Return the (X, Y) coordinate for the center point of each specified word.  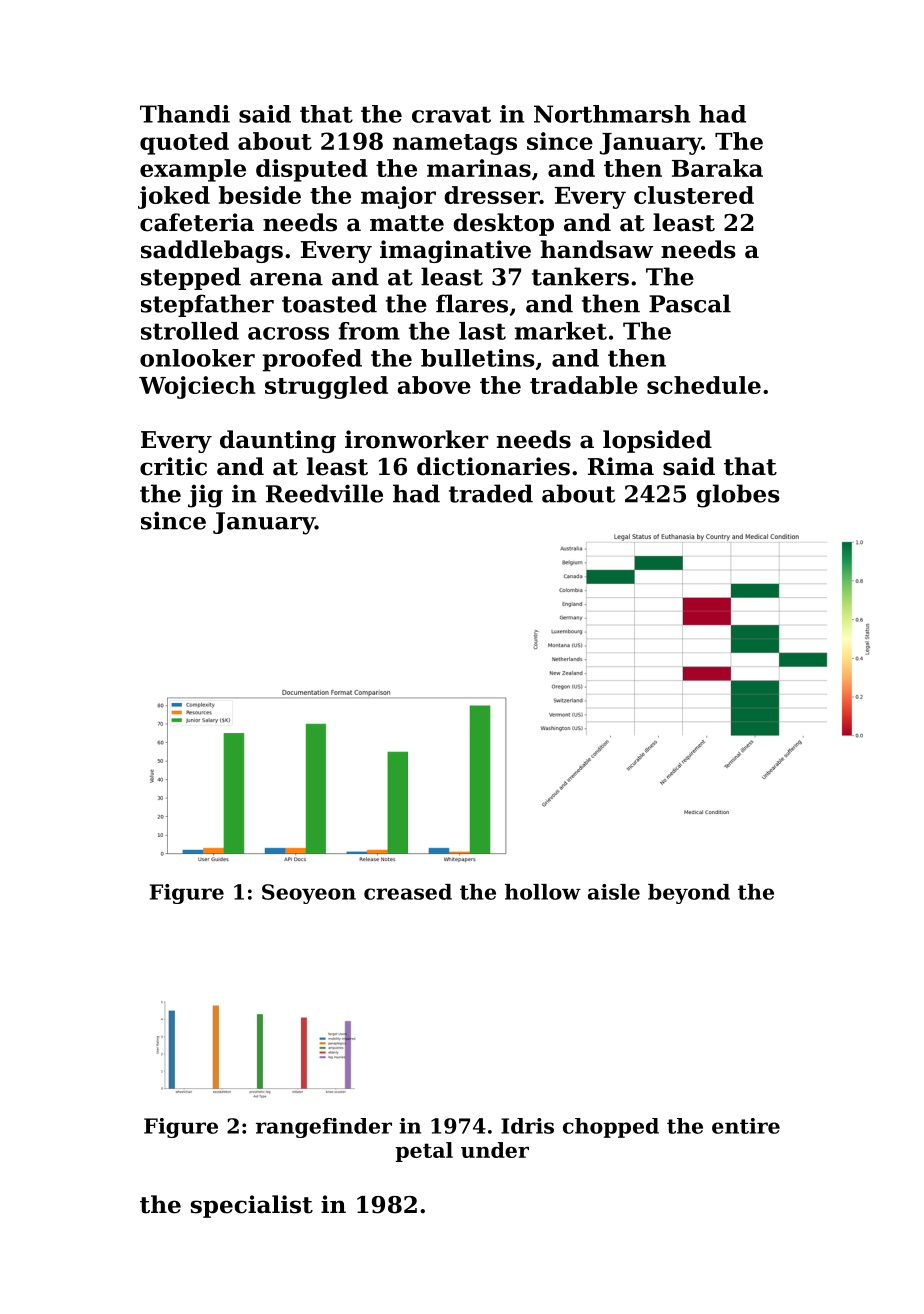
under (495, 1150)
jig (205, 496)
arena (286, 279)
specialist (252, 1206)
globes (738, 496)
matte (407, 223)
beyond (689, 894)
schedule (704, 385)
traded (491, 493)
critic (173, 466)
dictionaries (493, 466)
